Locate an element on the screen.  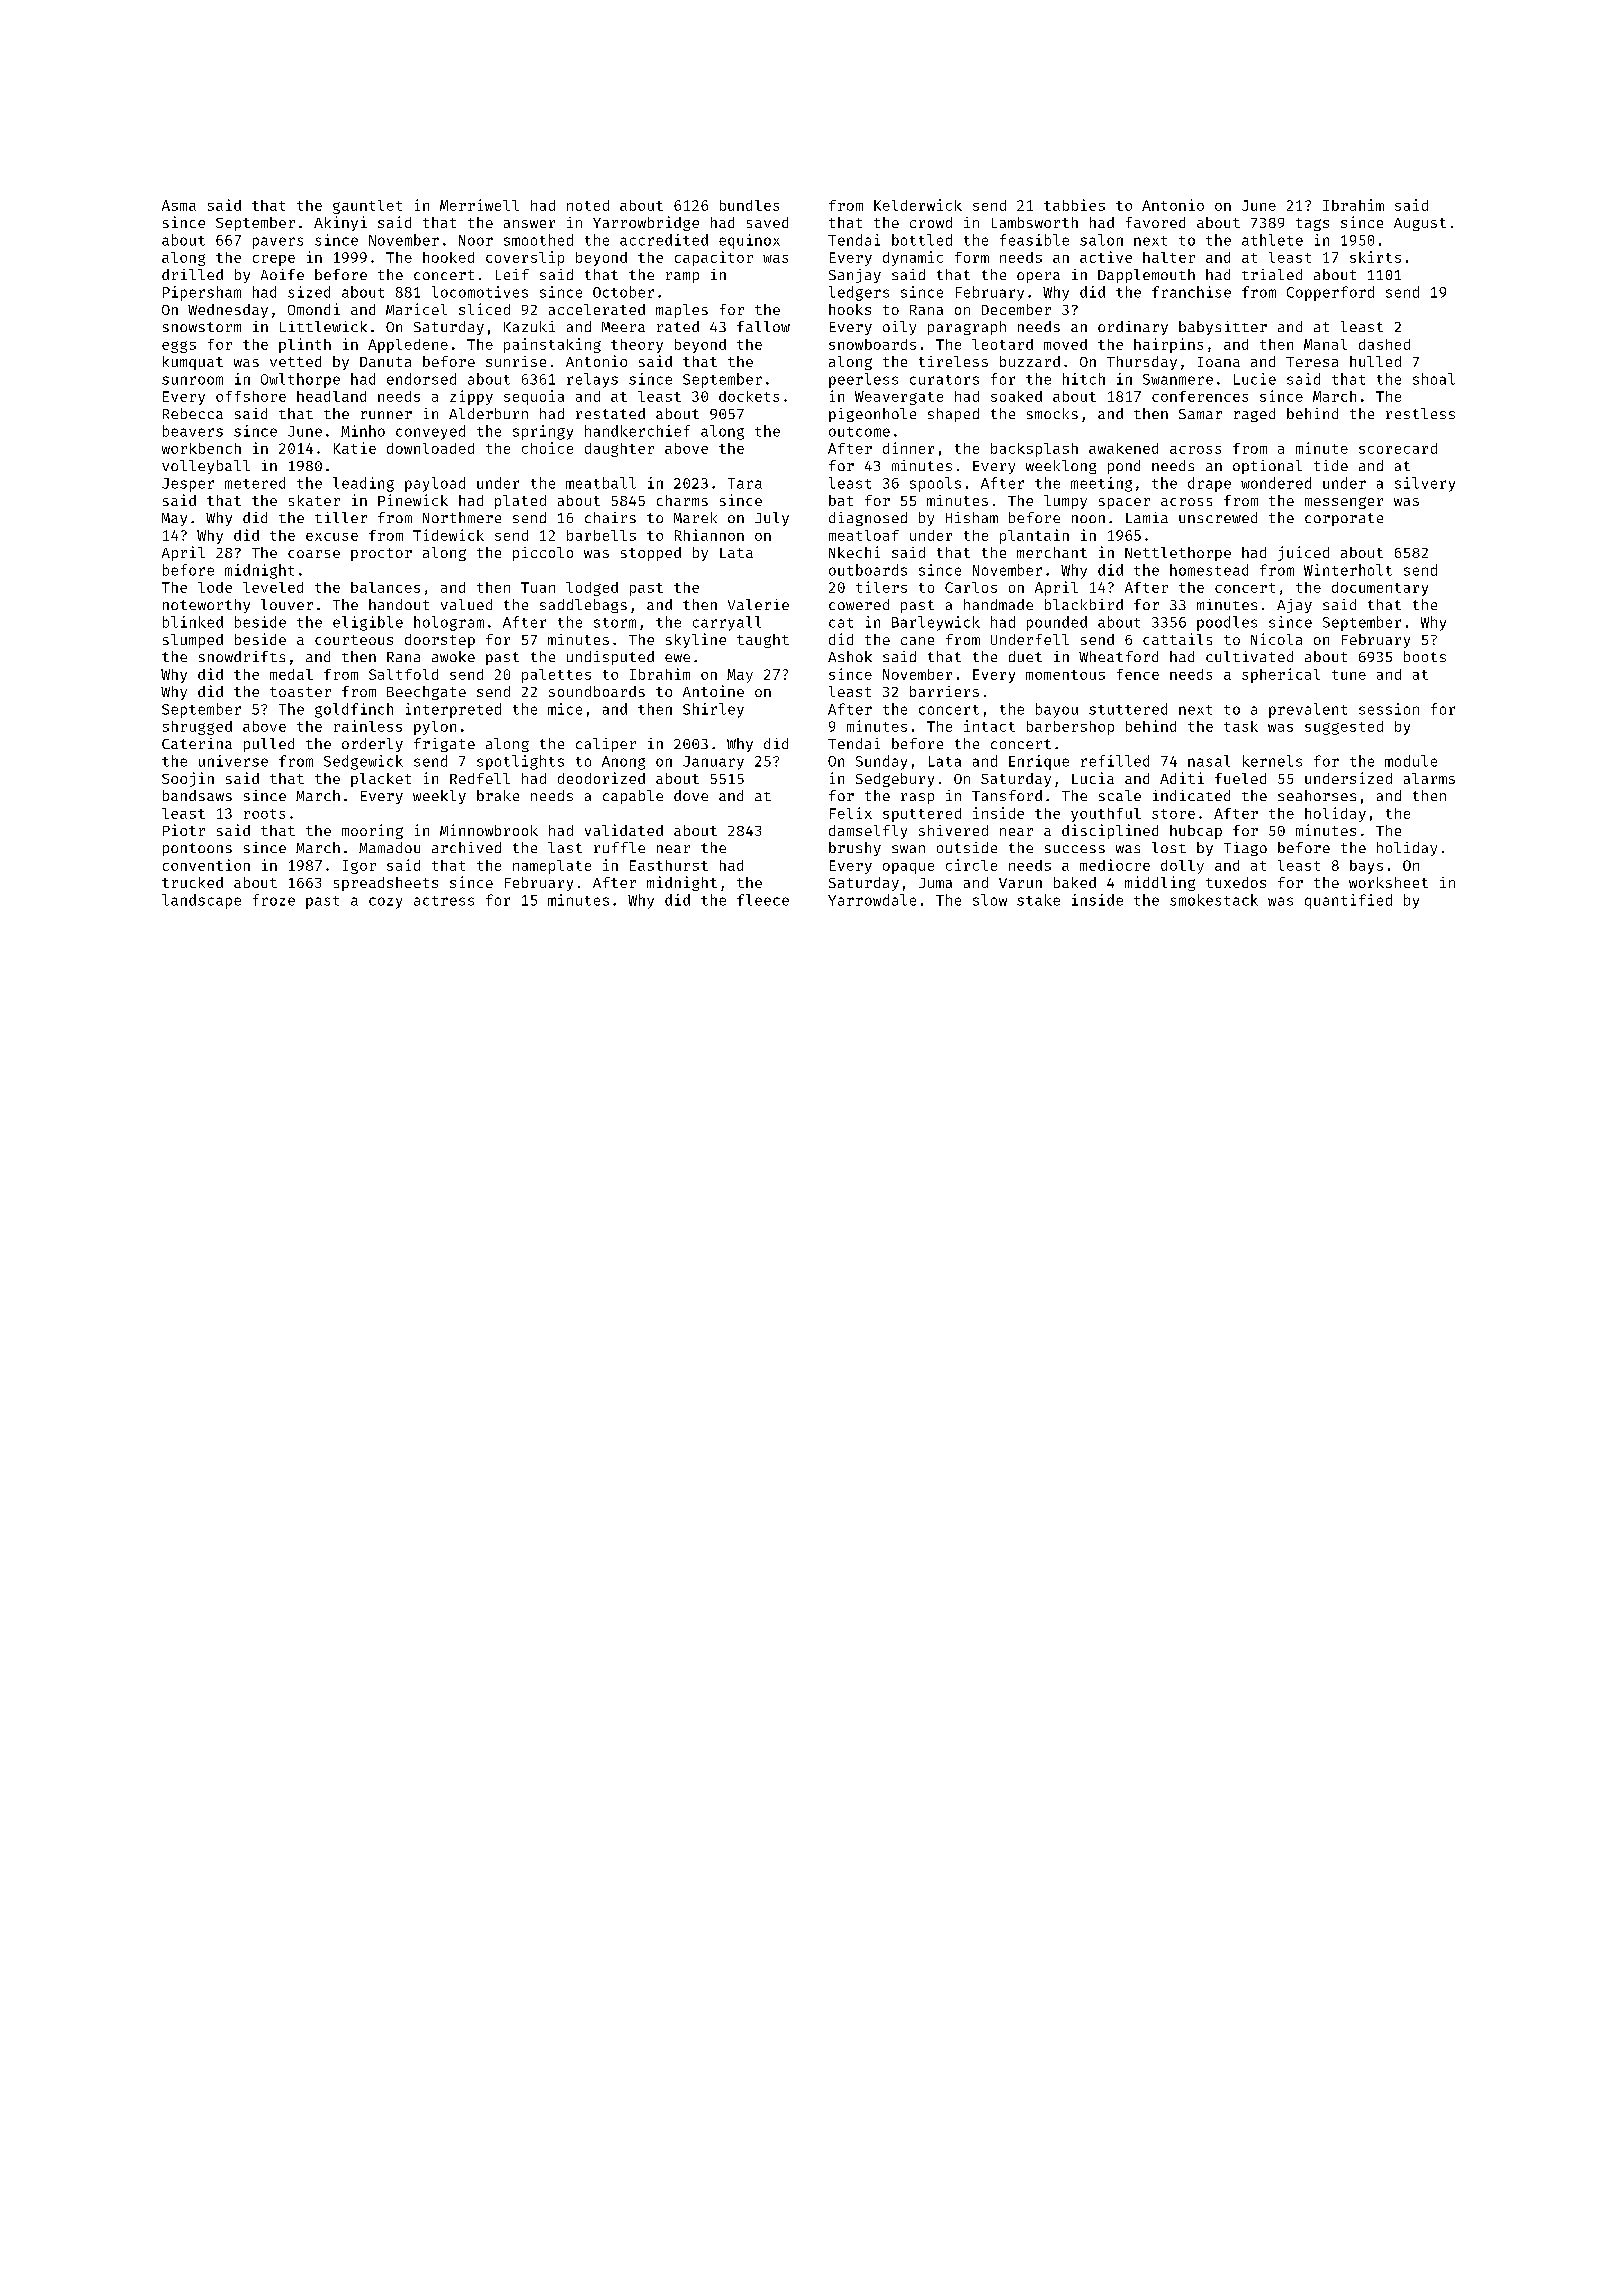
Jesper is located at coordinates (188, 485).
